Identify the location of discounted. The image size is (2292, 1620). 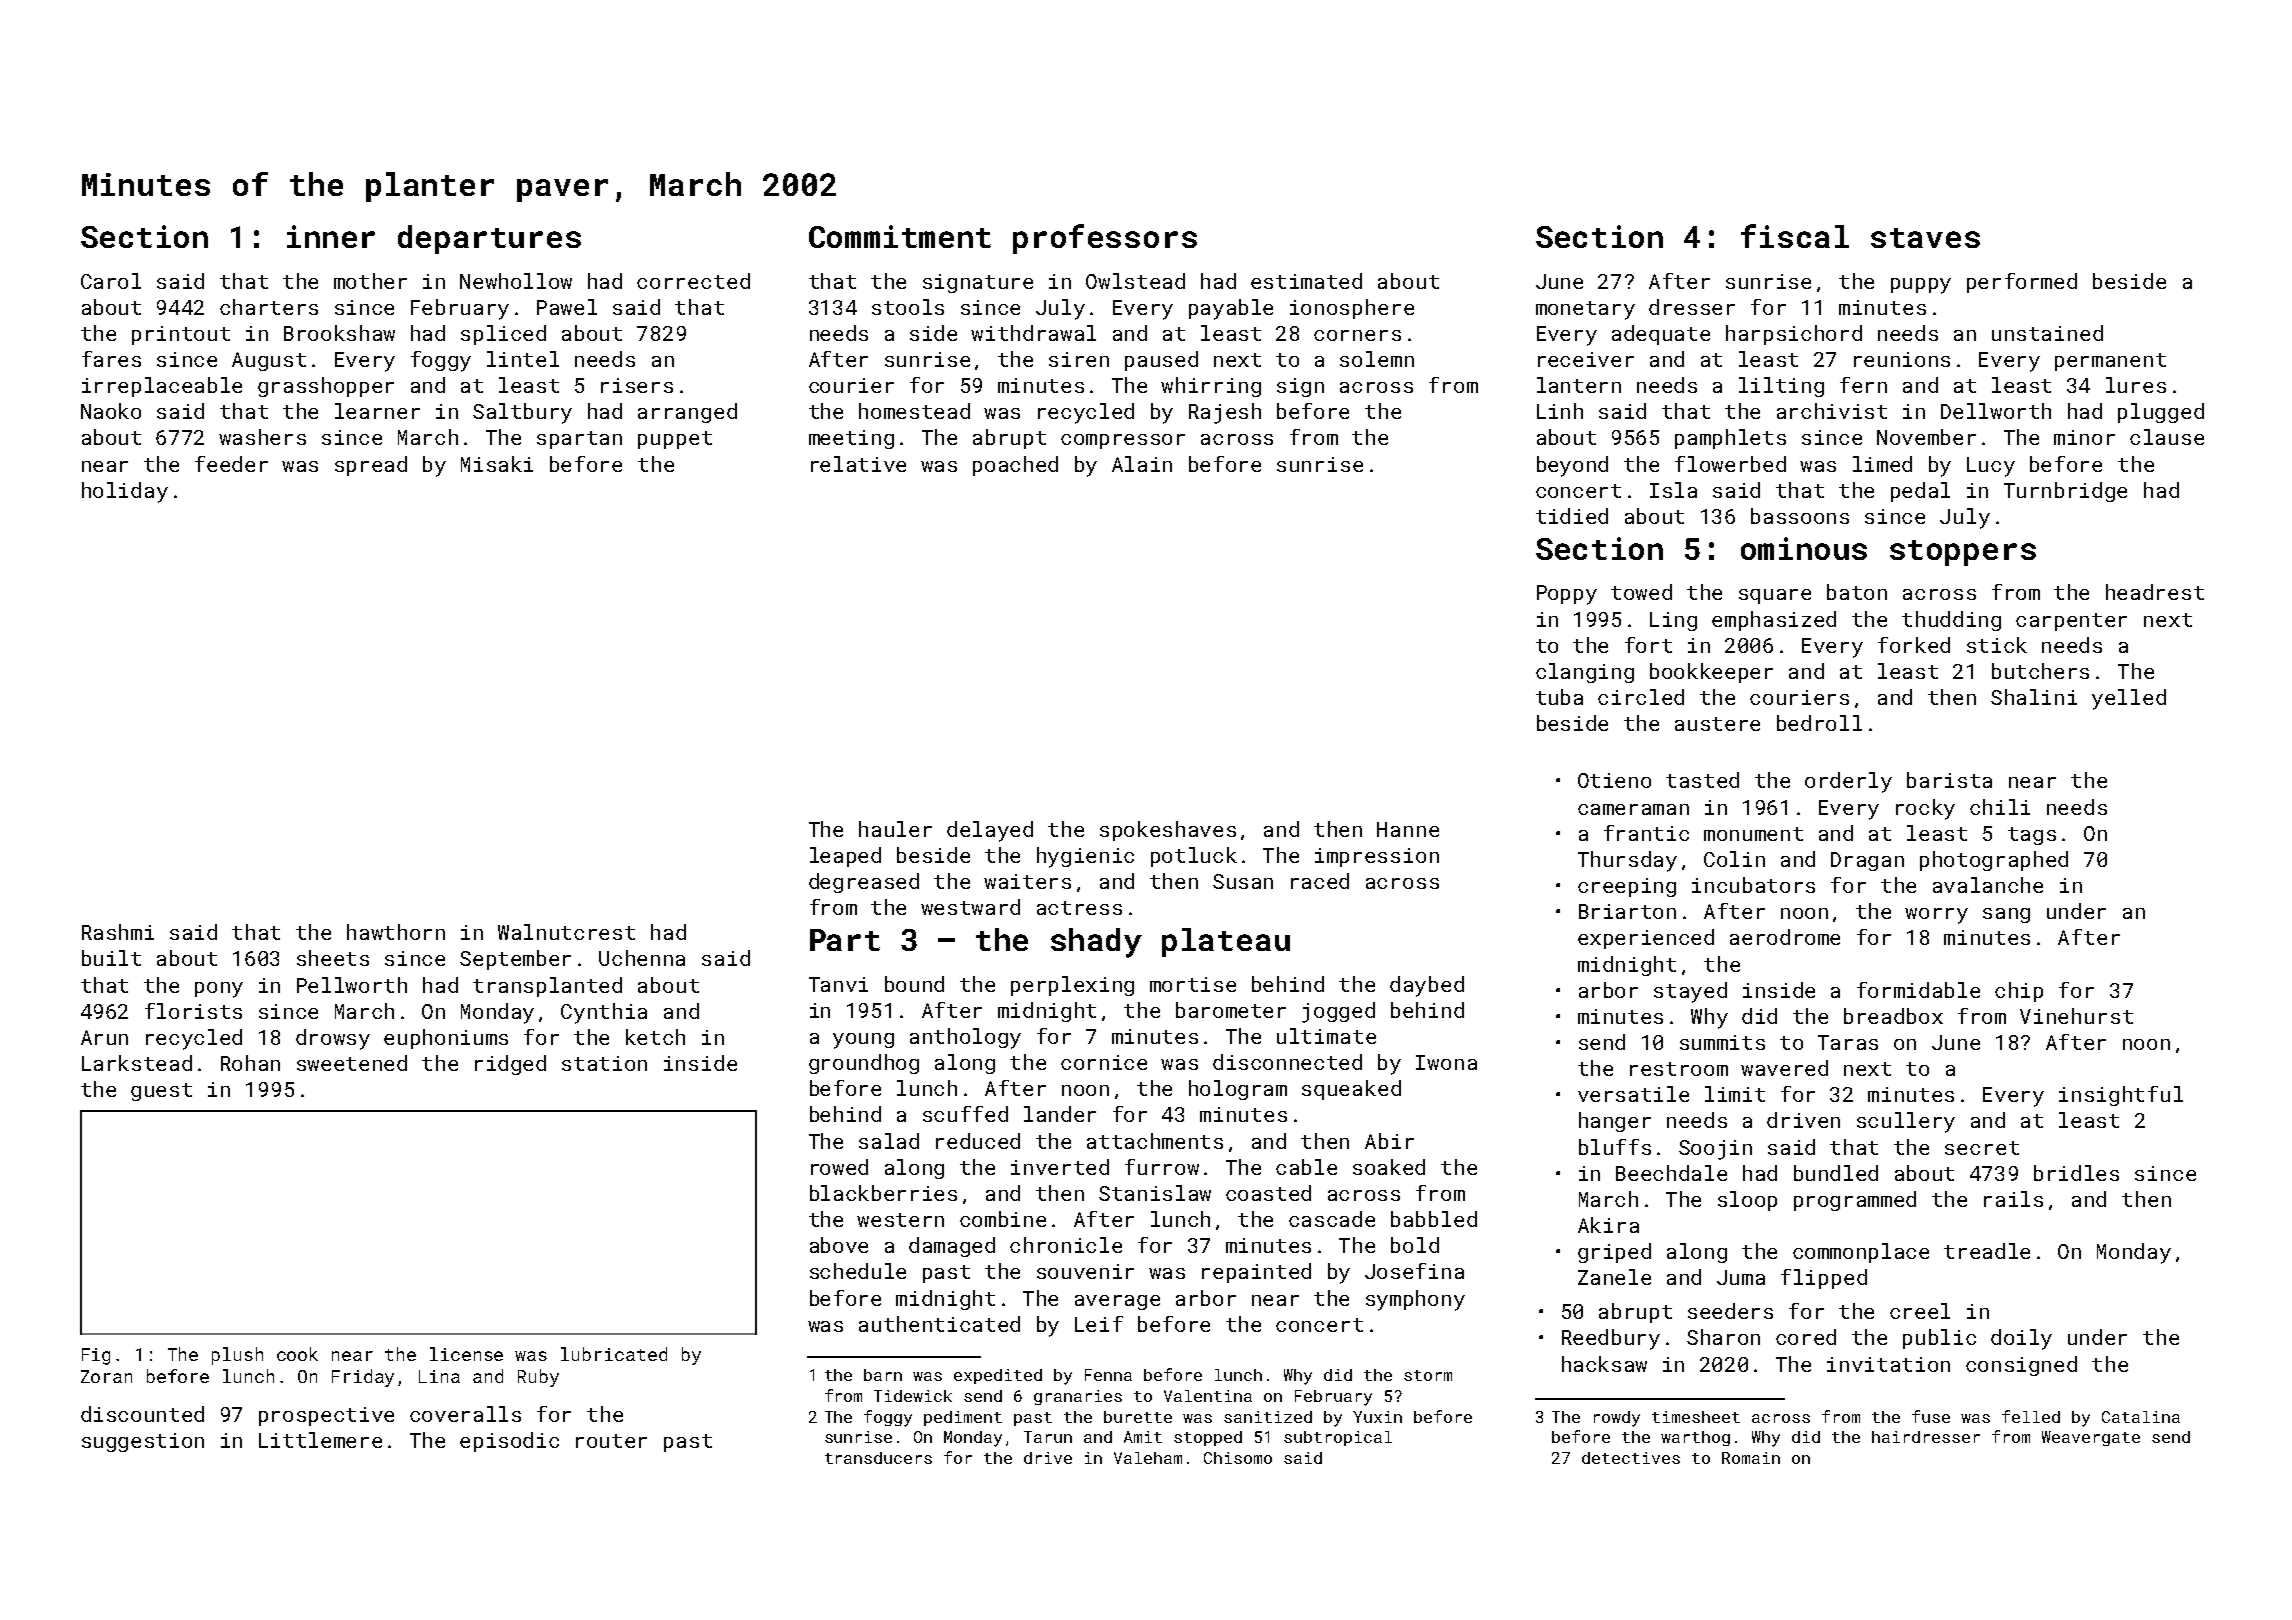
(142, 1414).
